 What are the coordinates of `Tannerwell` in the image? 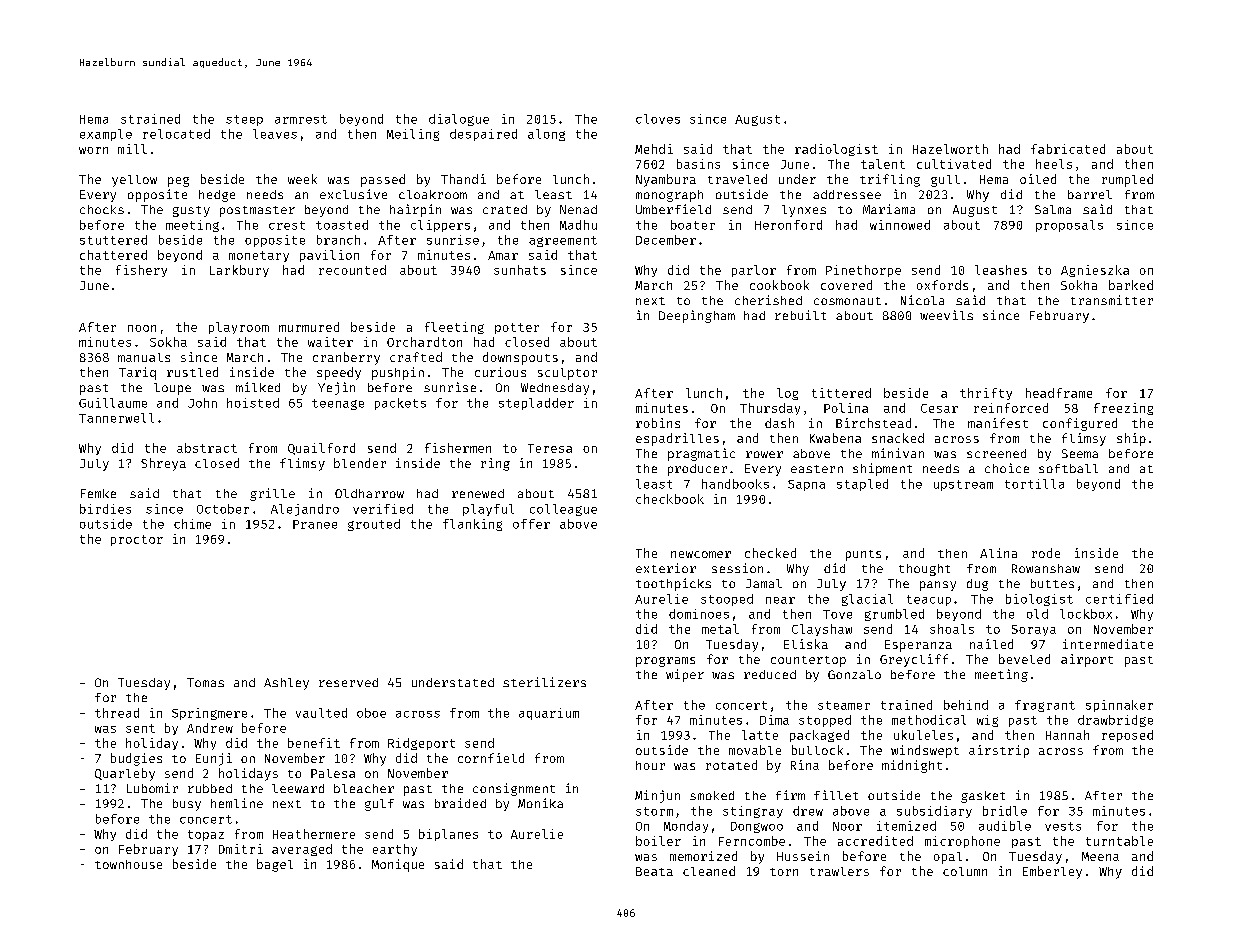 It's located at (116, 418).
